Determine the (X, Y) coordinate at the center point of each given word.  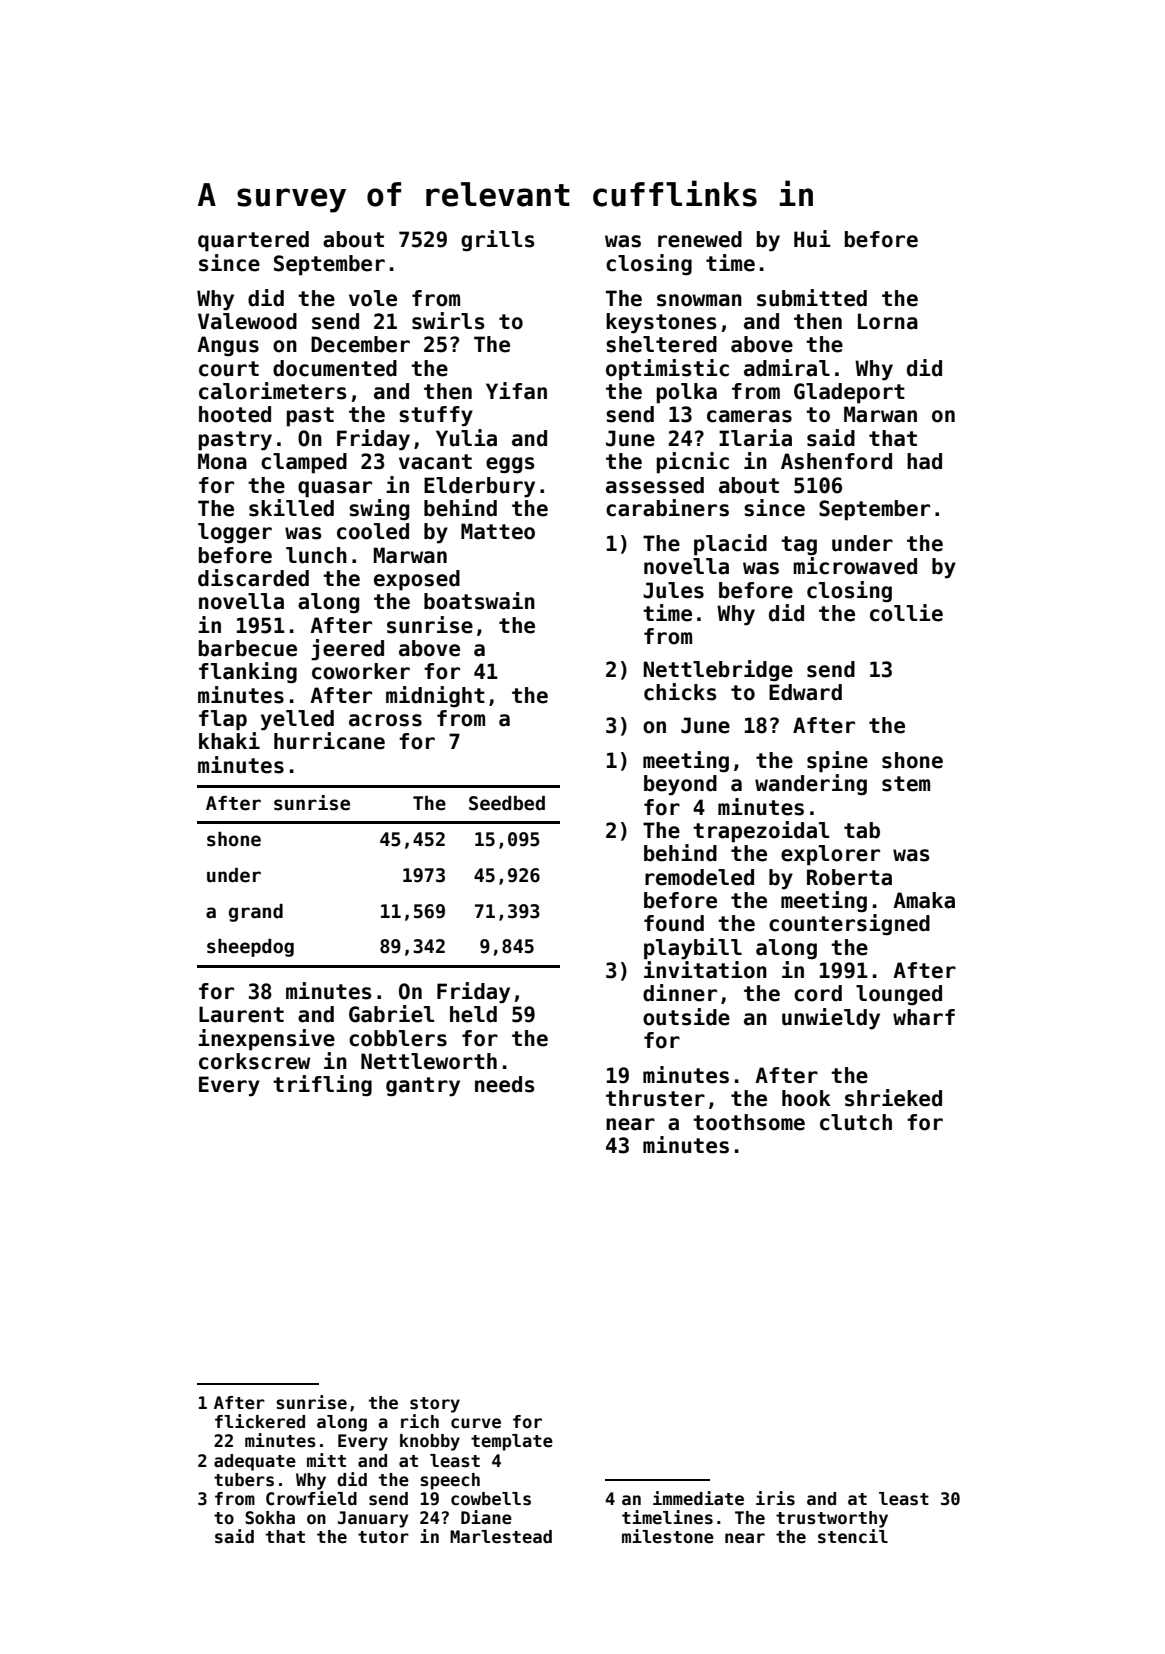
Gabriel (391, 1014)
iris (775, 1498)
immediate (698, 1498)
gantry (423, 1087)
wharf (924, 1017)
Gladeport (849, 393)
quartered (253, 241)
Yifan (516, 391)
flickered (260, 1421)
